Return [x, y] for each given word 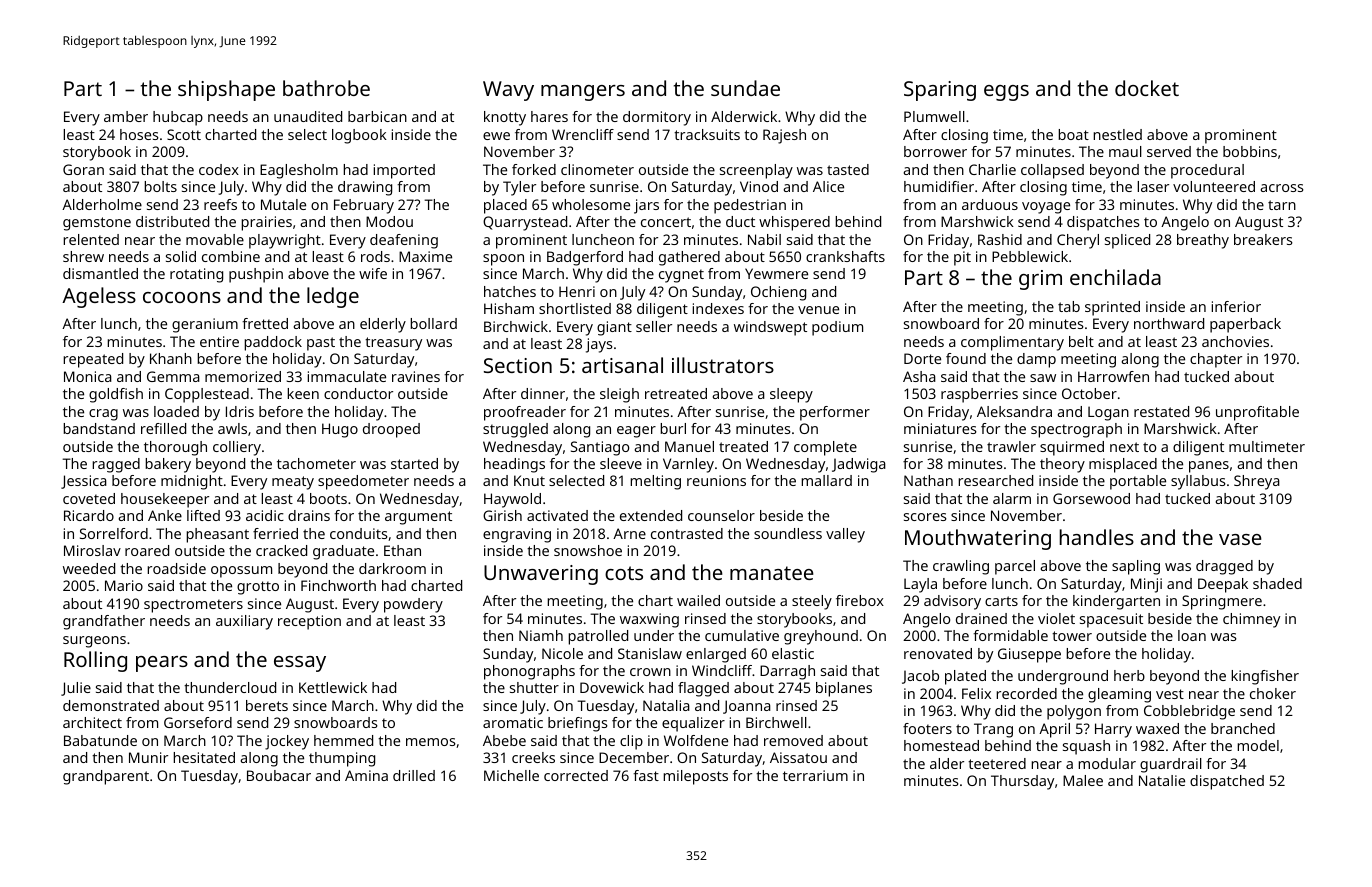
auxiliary [244, 622]
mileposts [695, 777]
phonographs [529, 672]
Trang [993, 730]
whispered [794, 223]
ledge [333, 297]
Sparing [940, 91]
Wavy [508, 91]
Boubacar [279, 775]
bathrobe [326, 88]
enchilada [1115, 277]
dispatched [1227, 782]
